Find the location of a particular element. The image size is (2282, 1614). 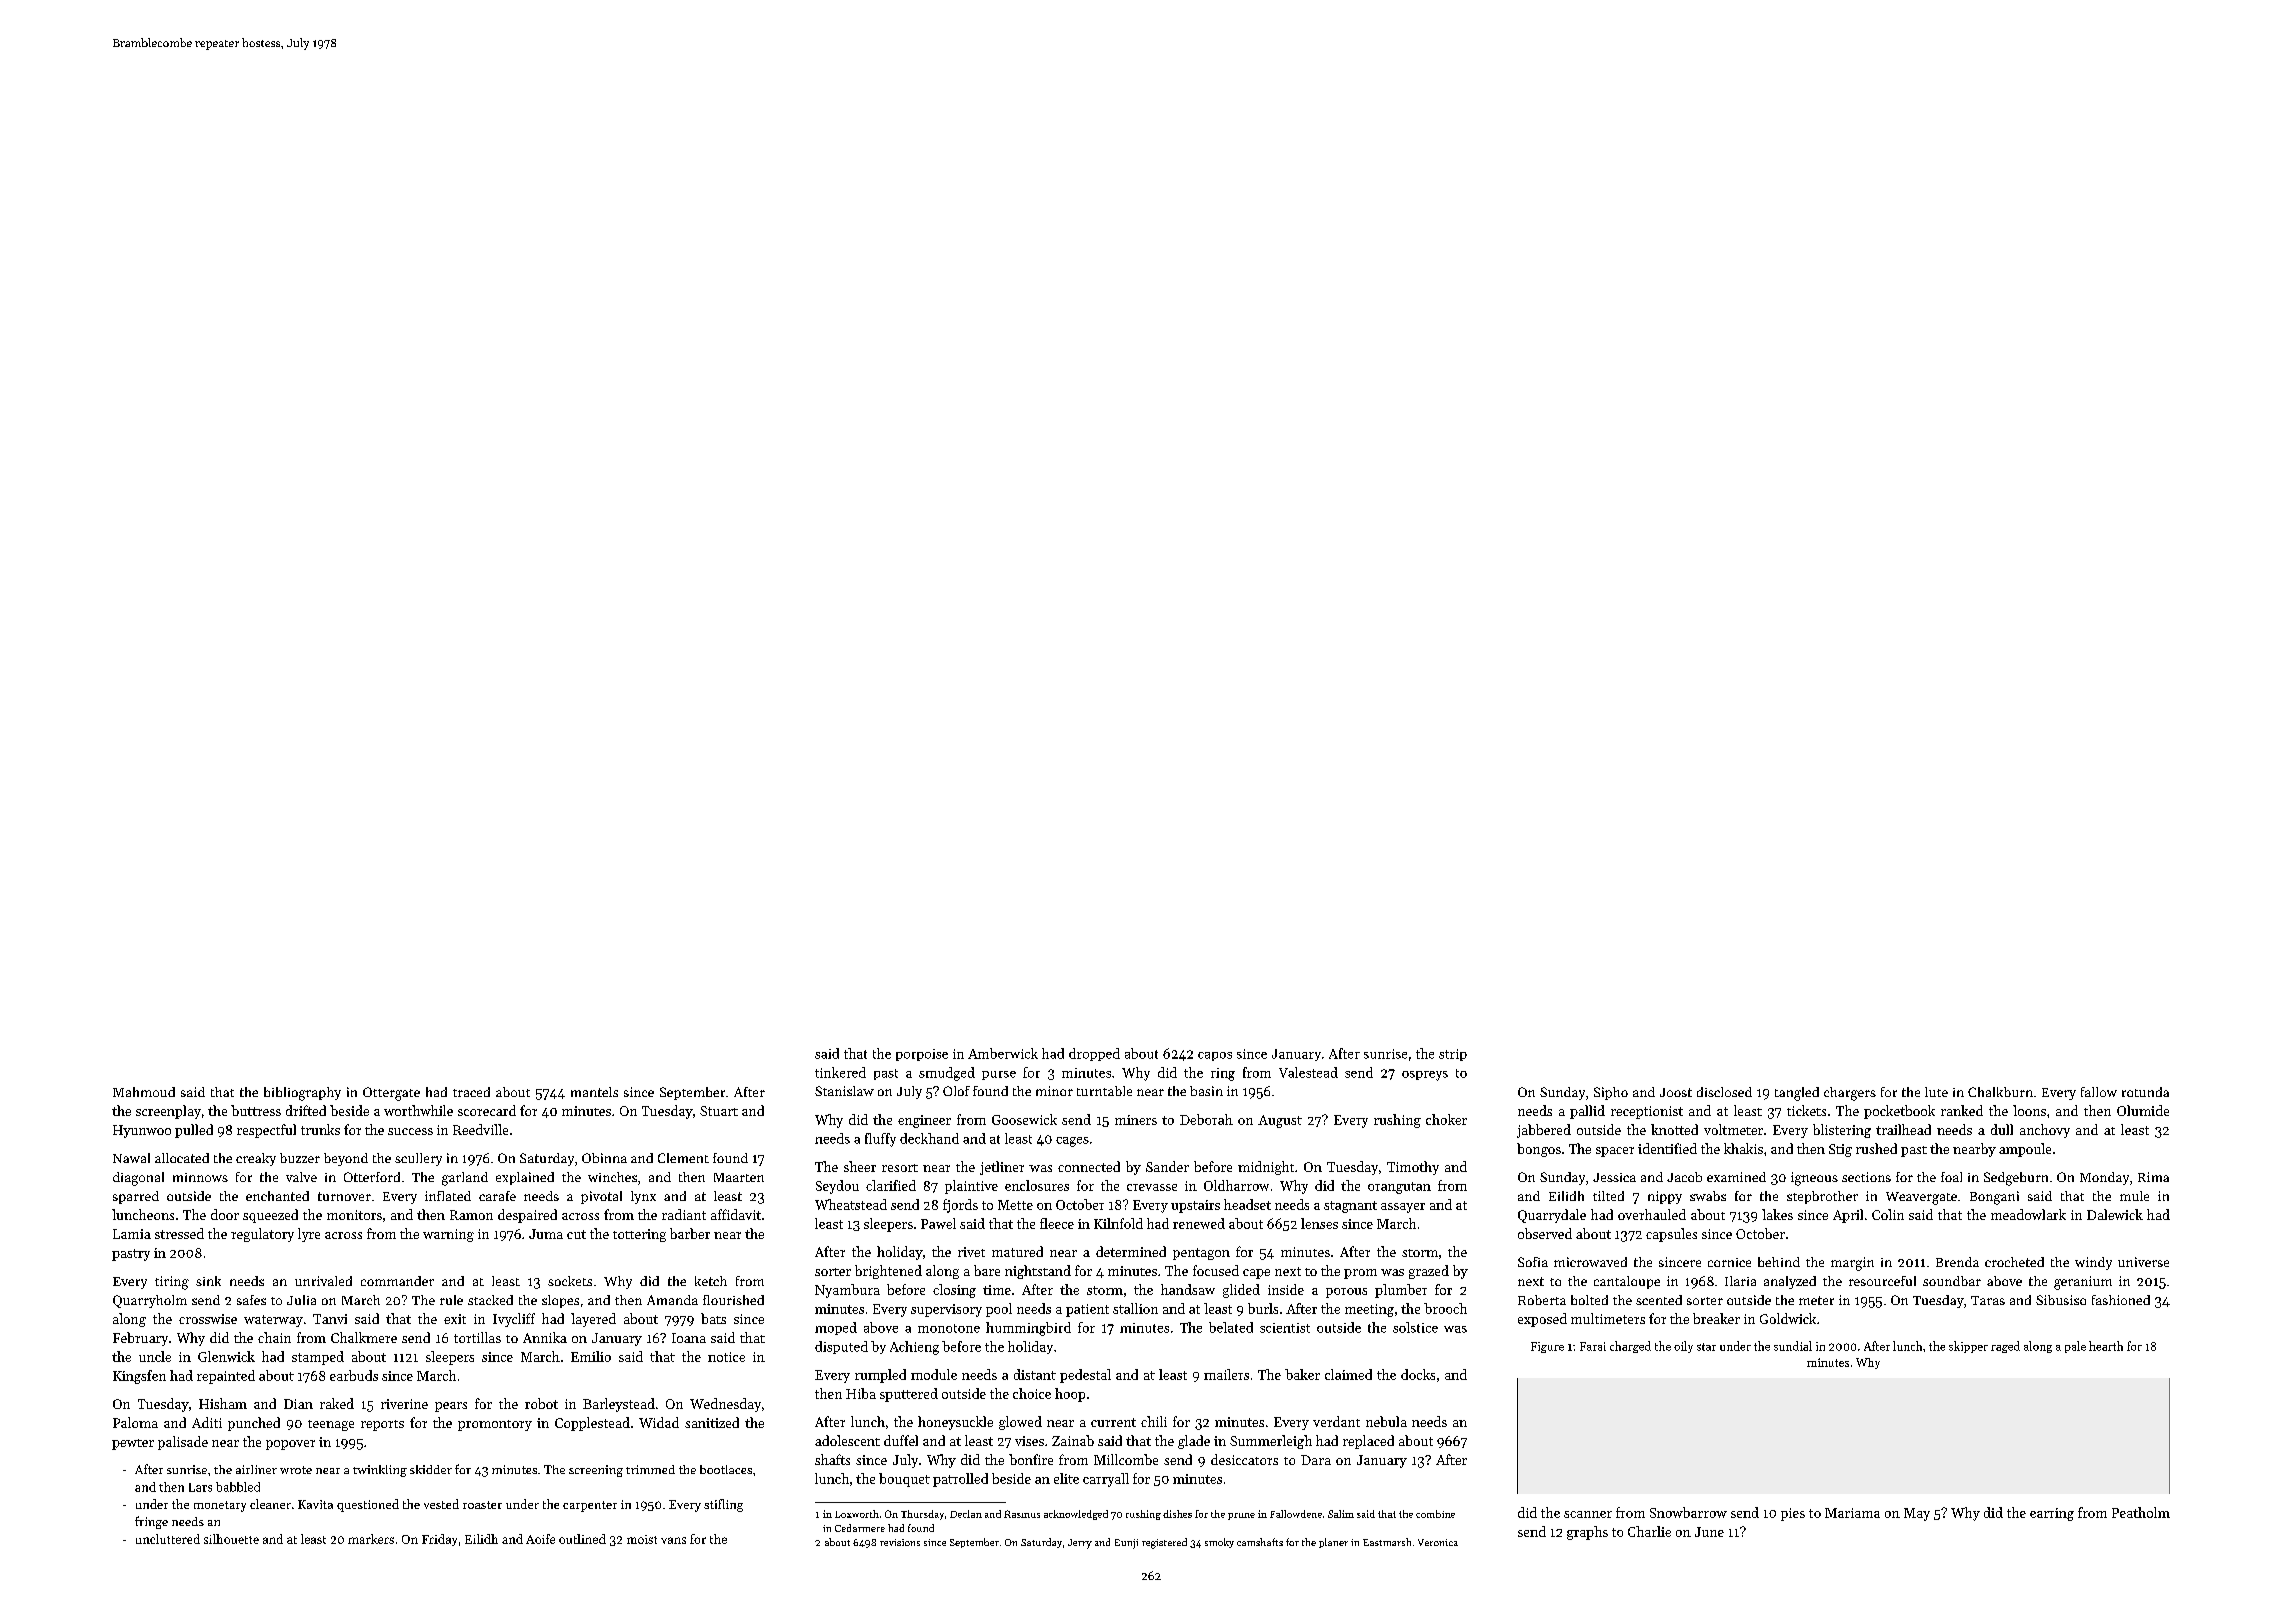

Stig is located at coordinates (1840, 1150).
